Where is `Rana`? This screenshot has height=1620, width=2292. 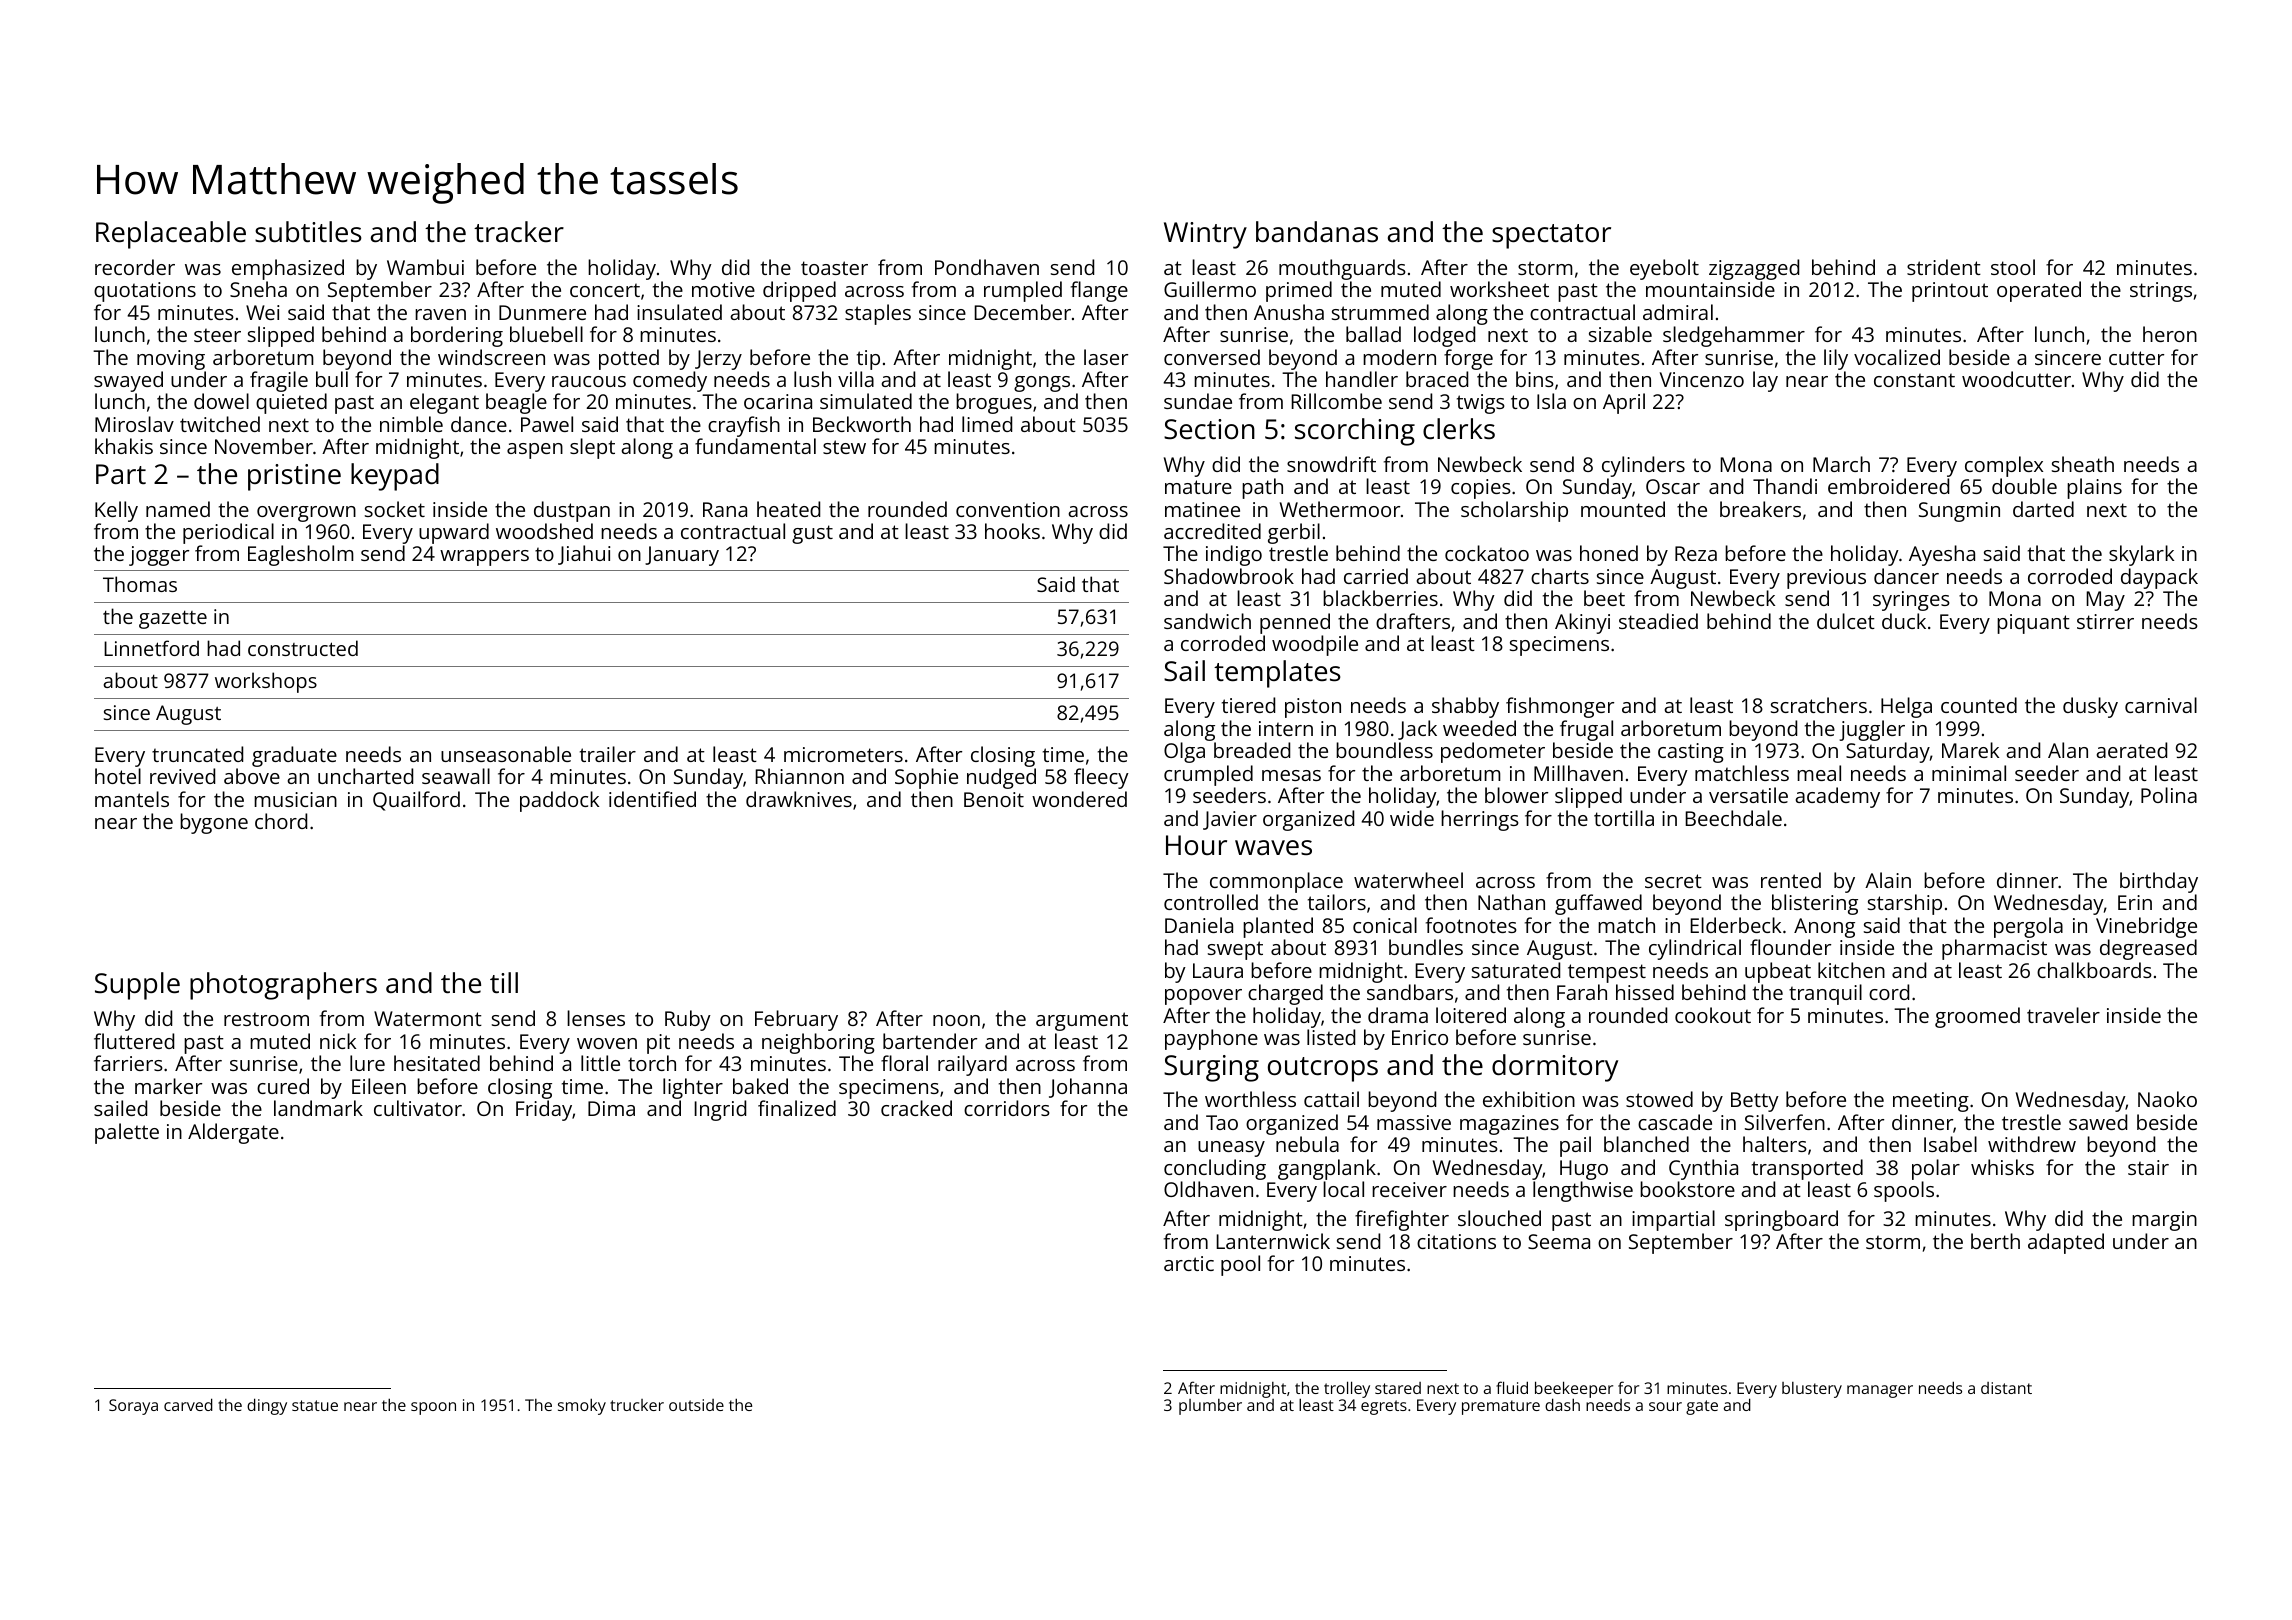 Rana is located at coordinates (725, 509).
